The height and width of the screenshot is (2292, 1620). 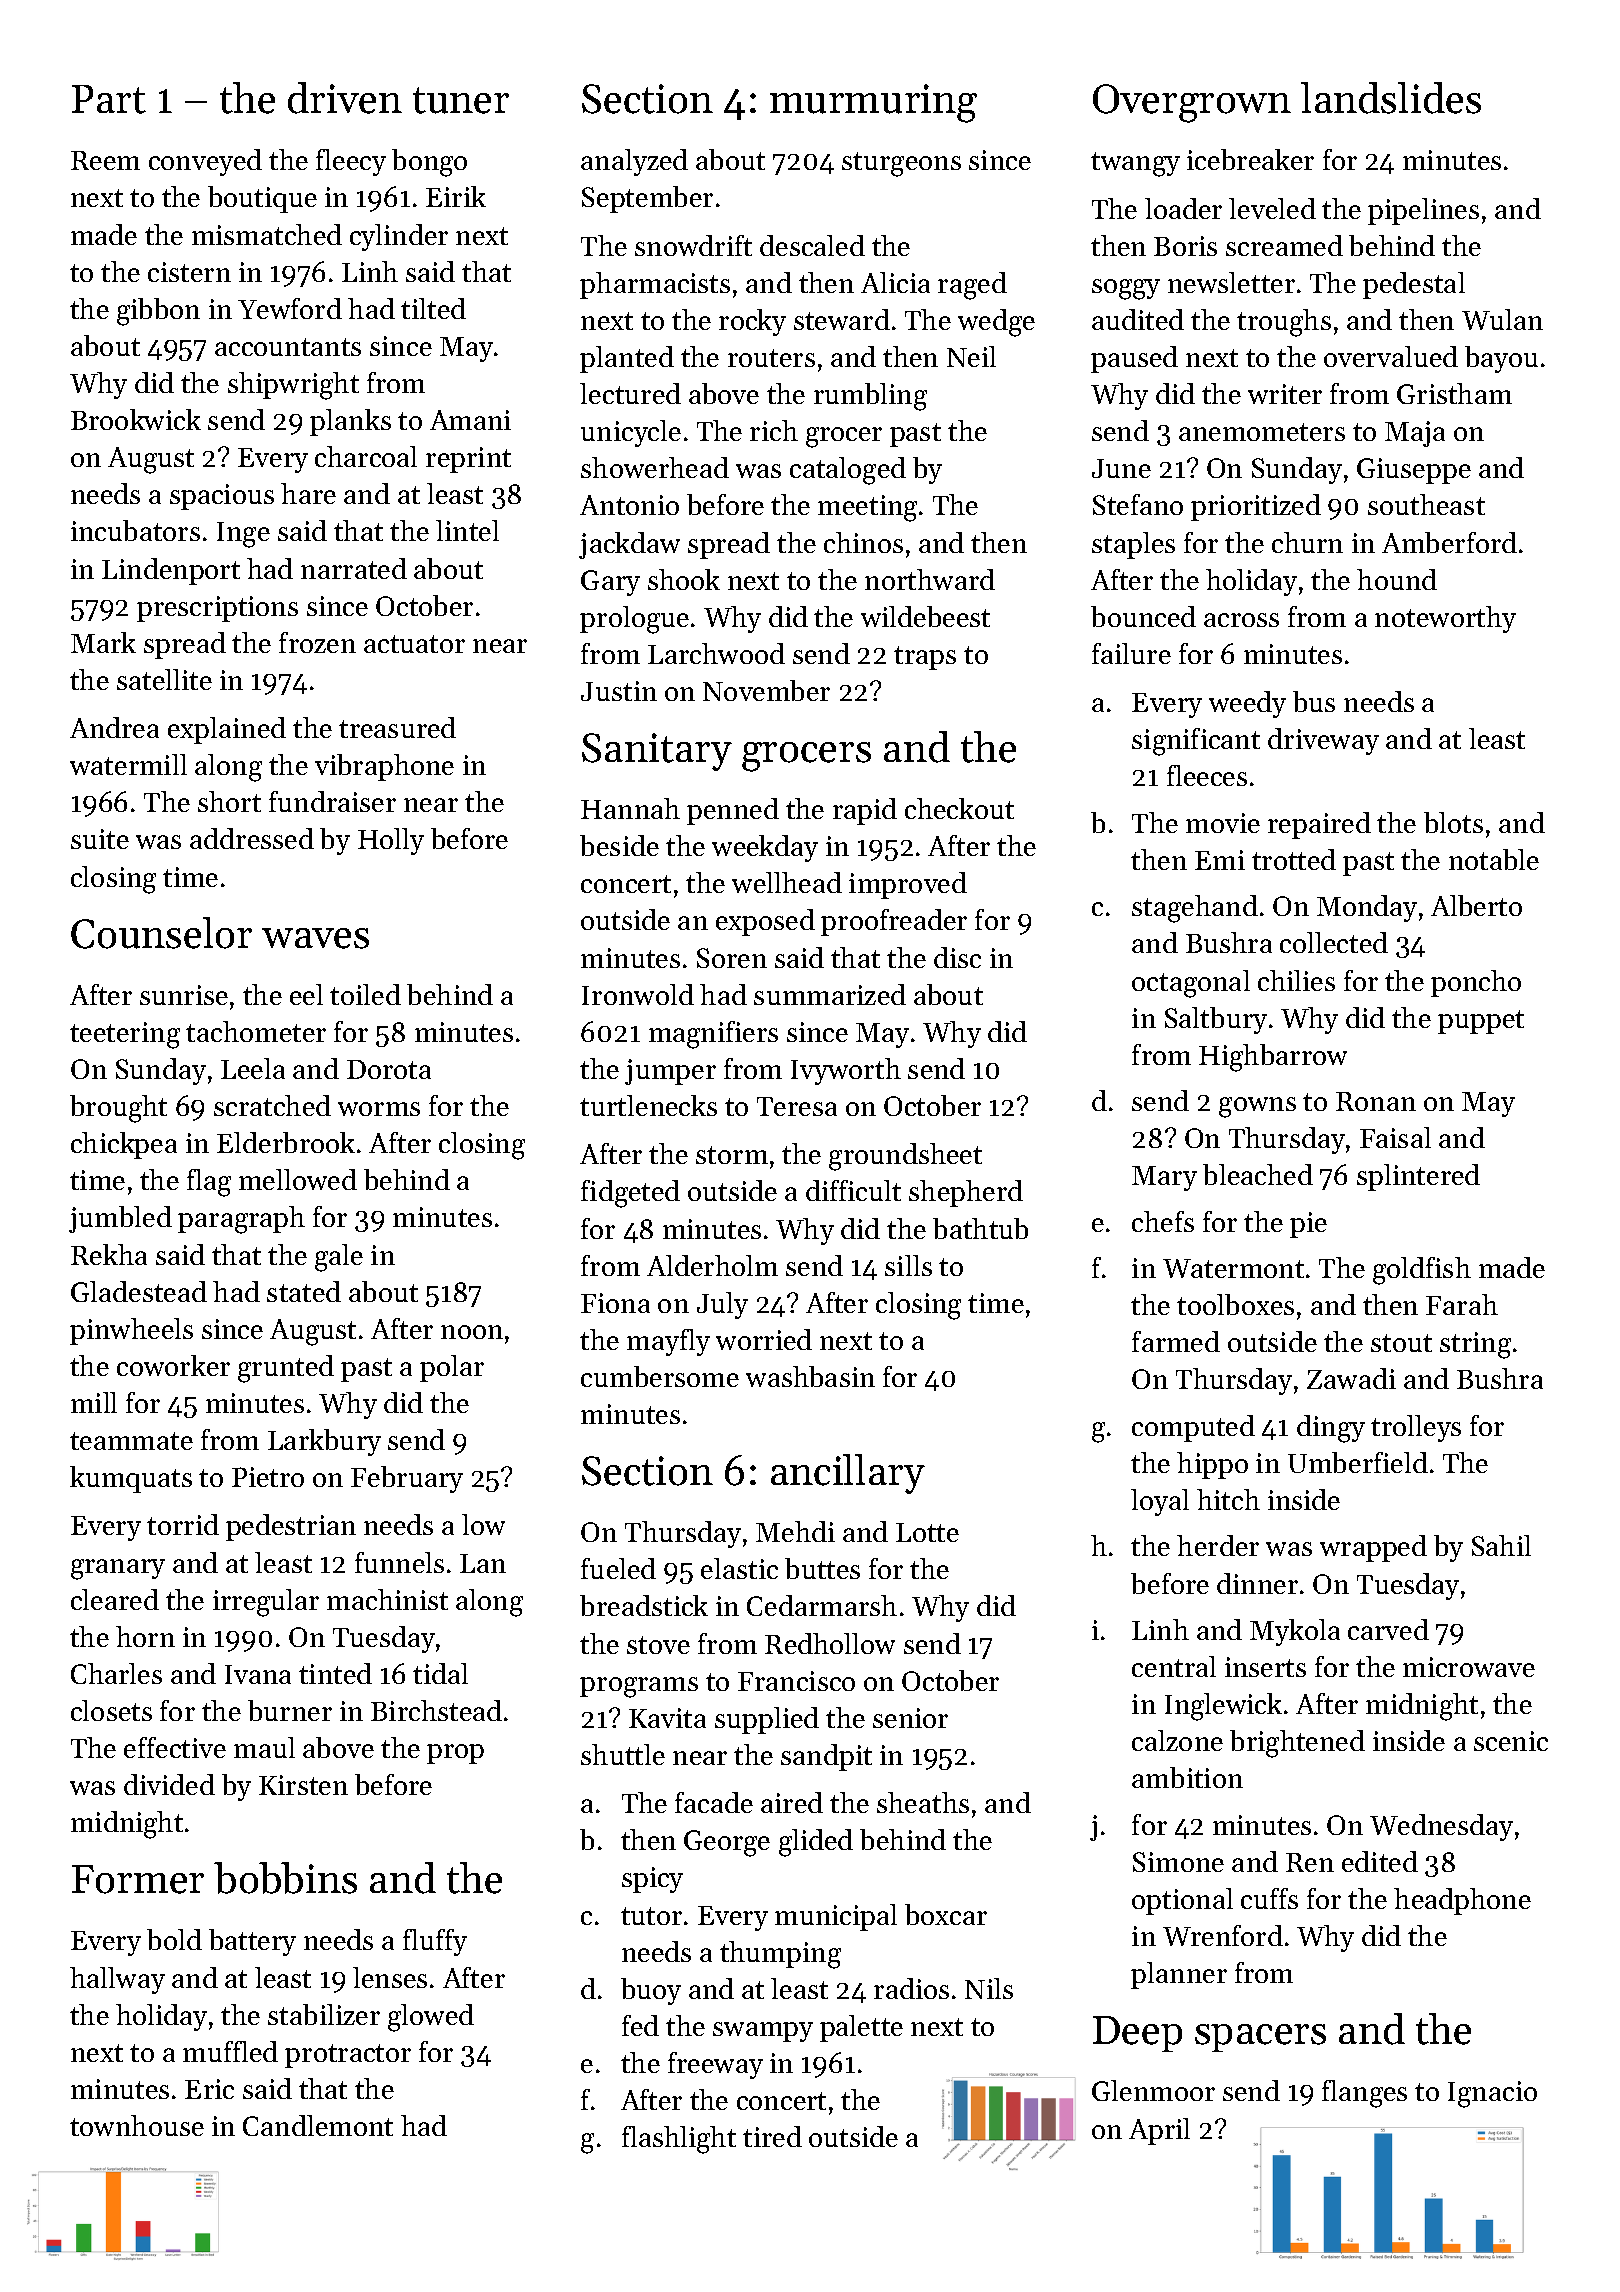 I want to click on pedestal, so click(x=1414, y=285).
